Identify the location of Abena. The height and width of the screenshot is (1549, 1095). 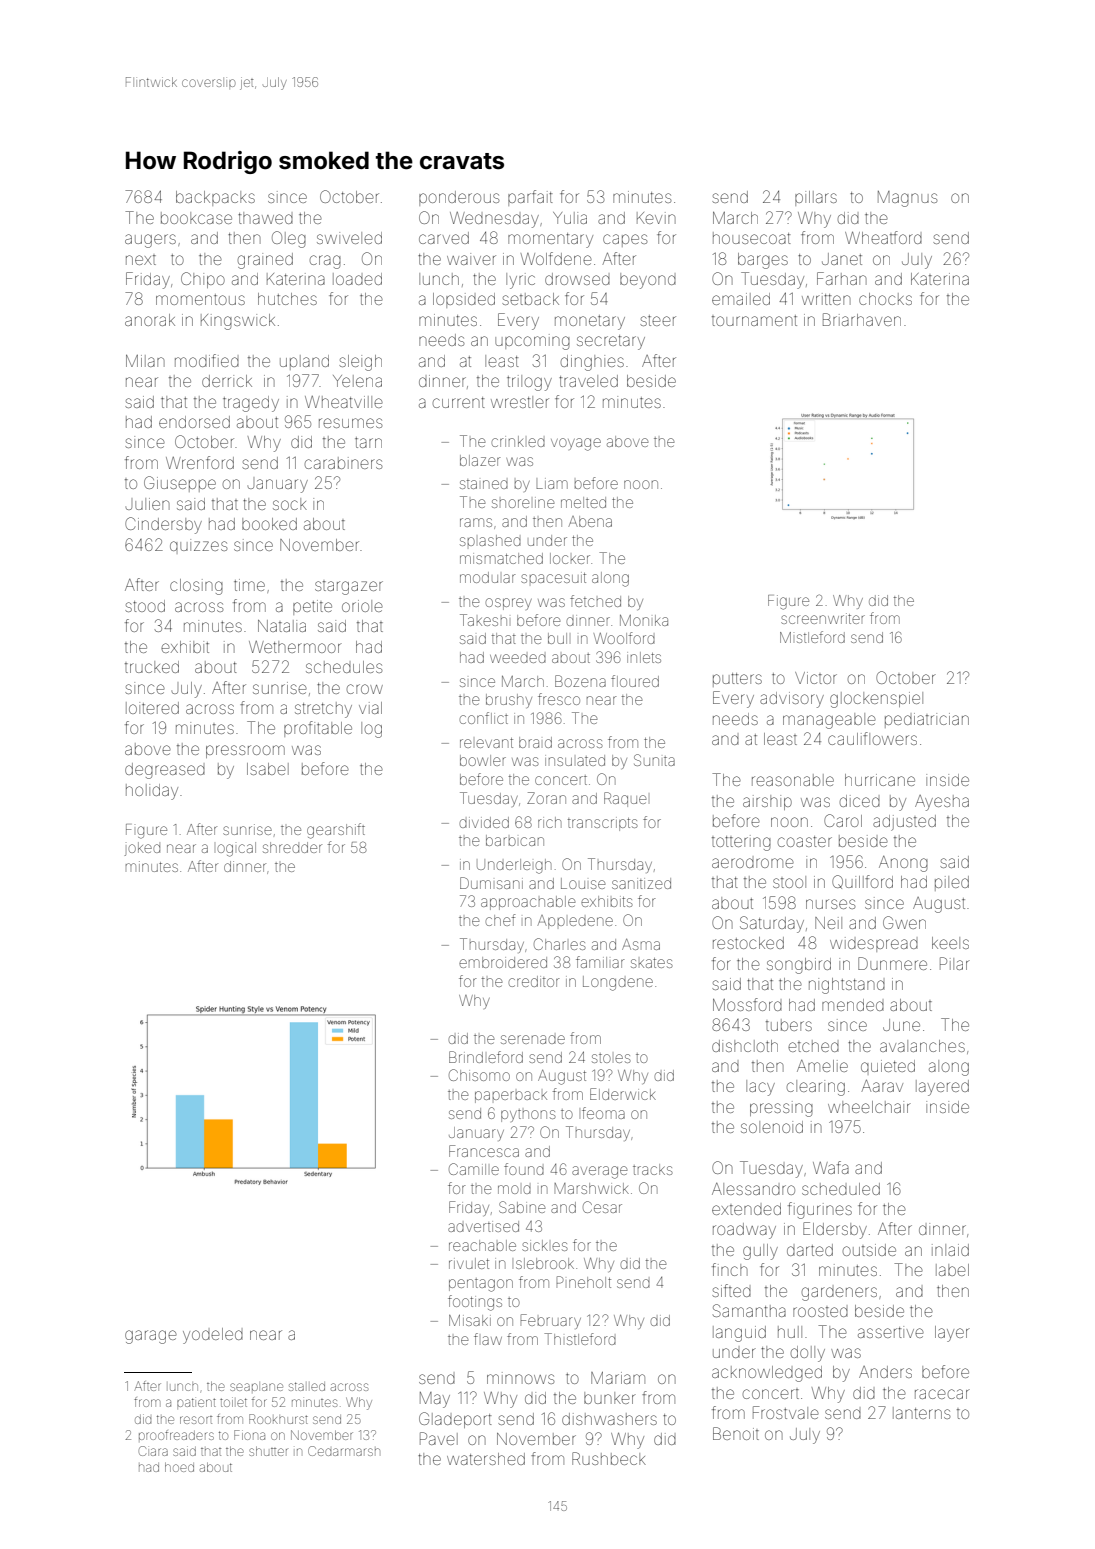
(590, 521).
